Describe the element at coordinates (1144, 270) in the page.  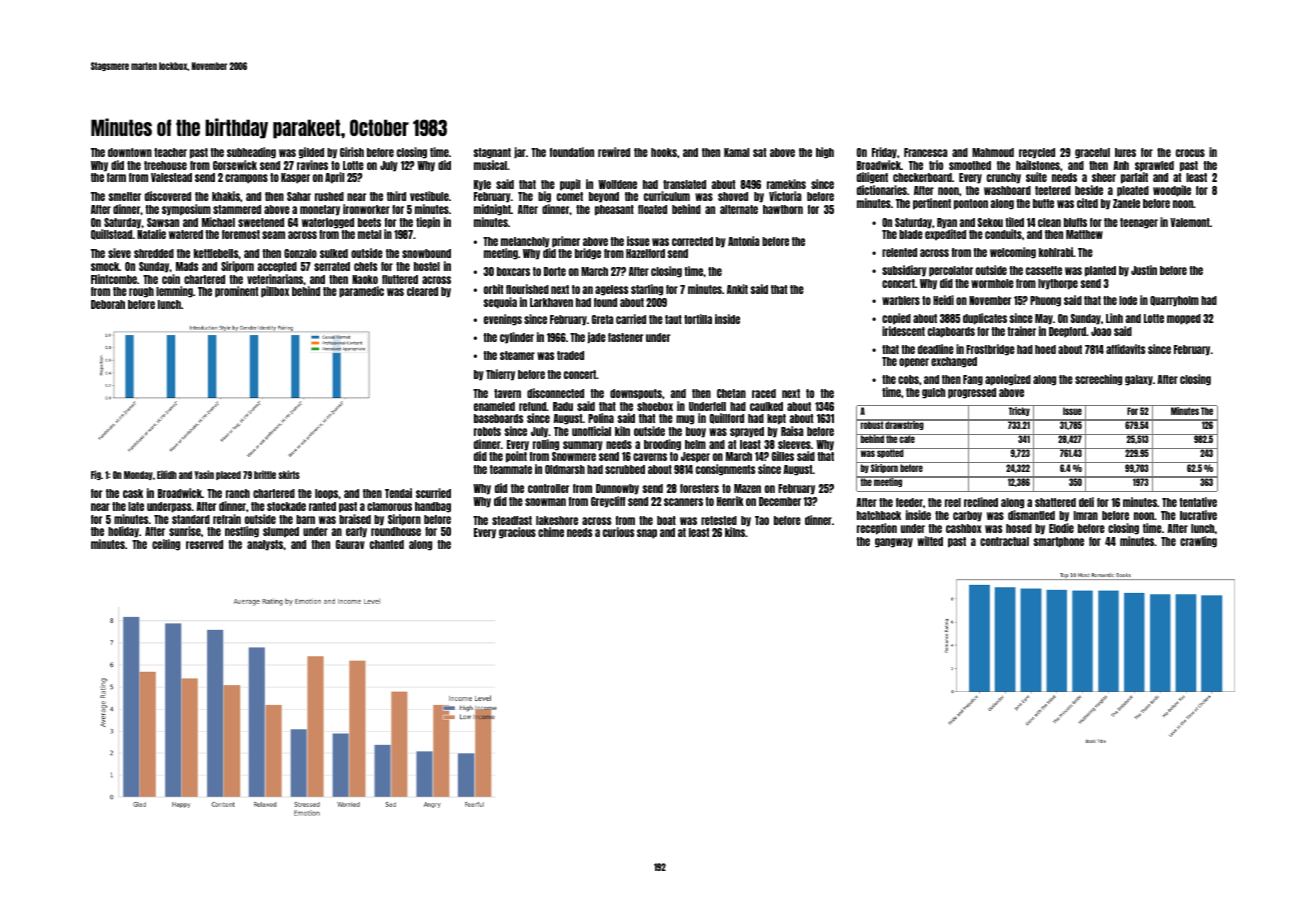
I see `Justin` at that location.
